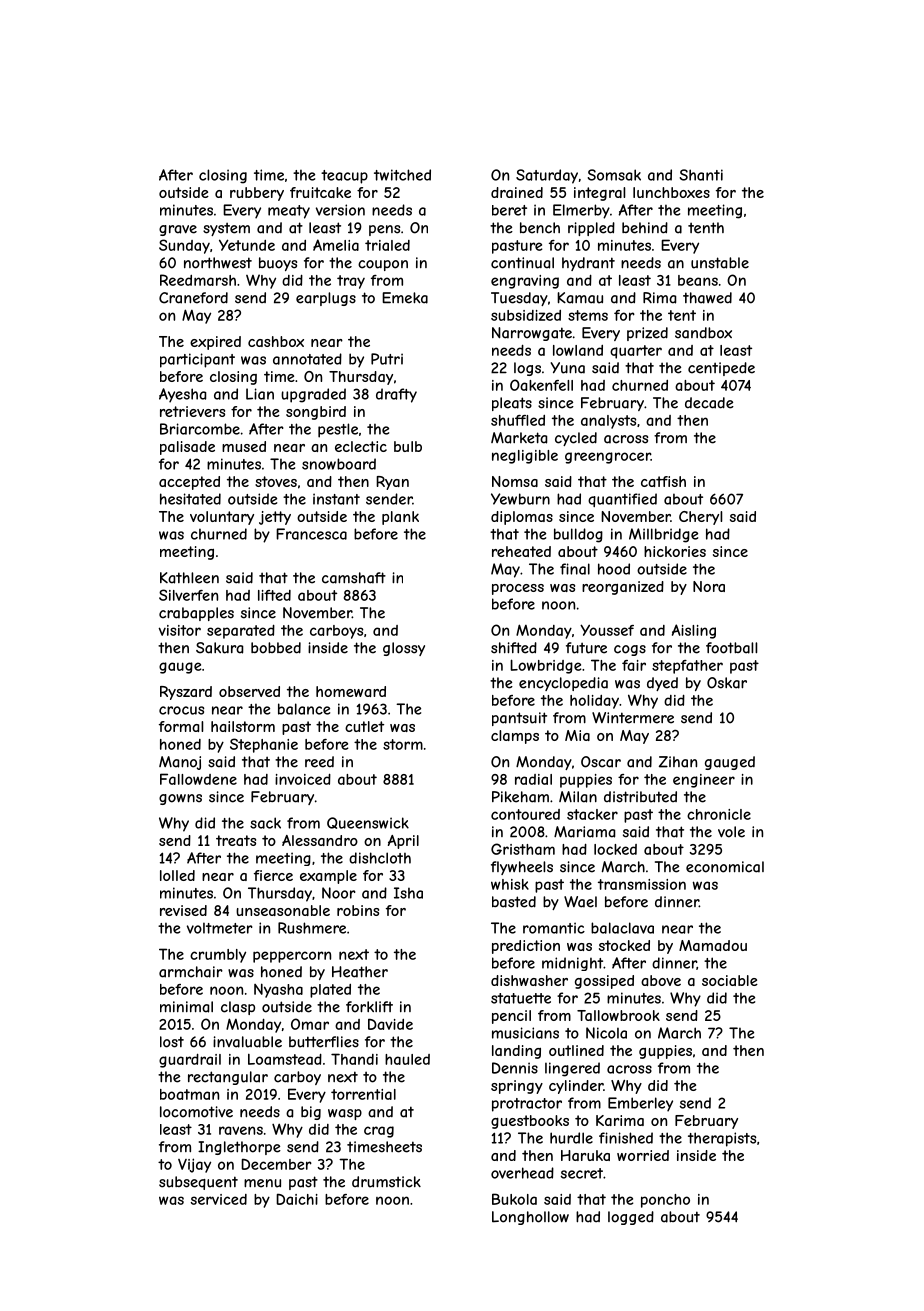  I want to click on bulb, so click(408, 446).
